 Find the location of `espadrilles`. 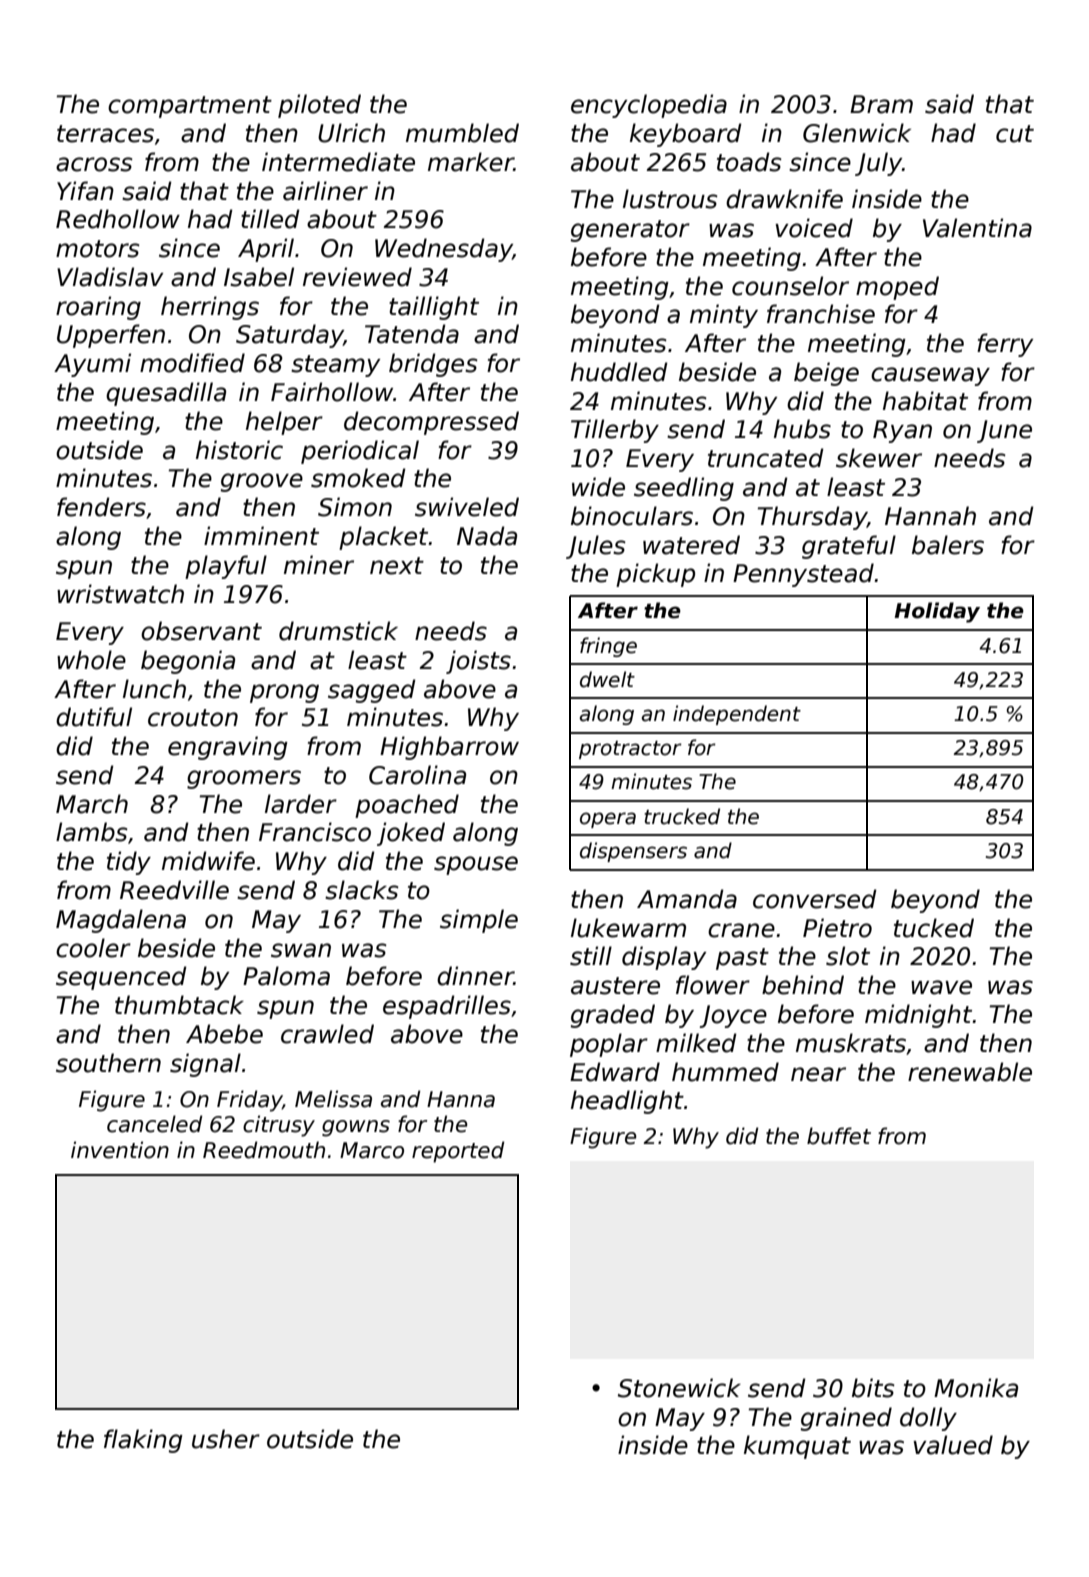

espadrilles is located at coordinates (447, 1007).
